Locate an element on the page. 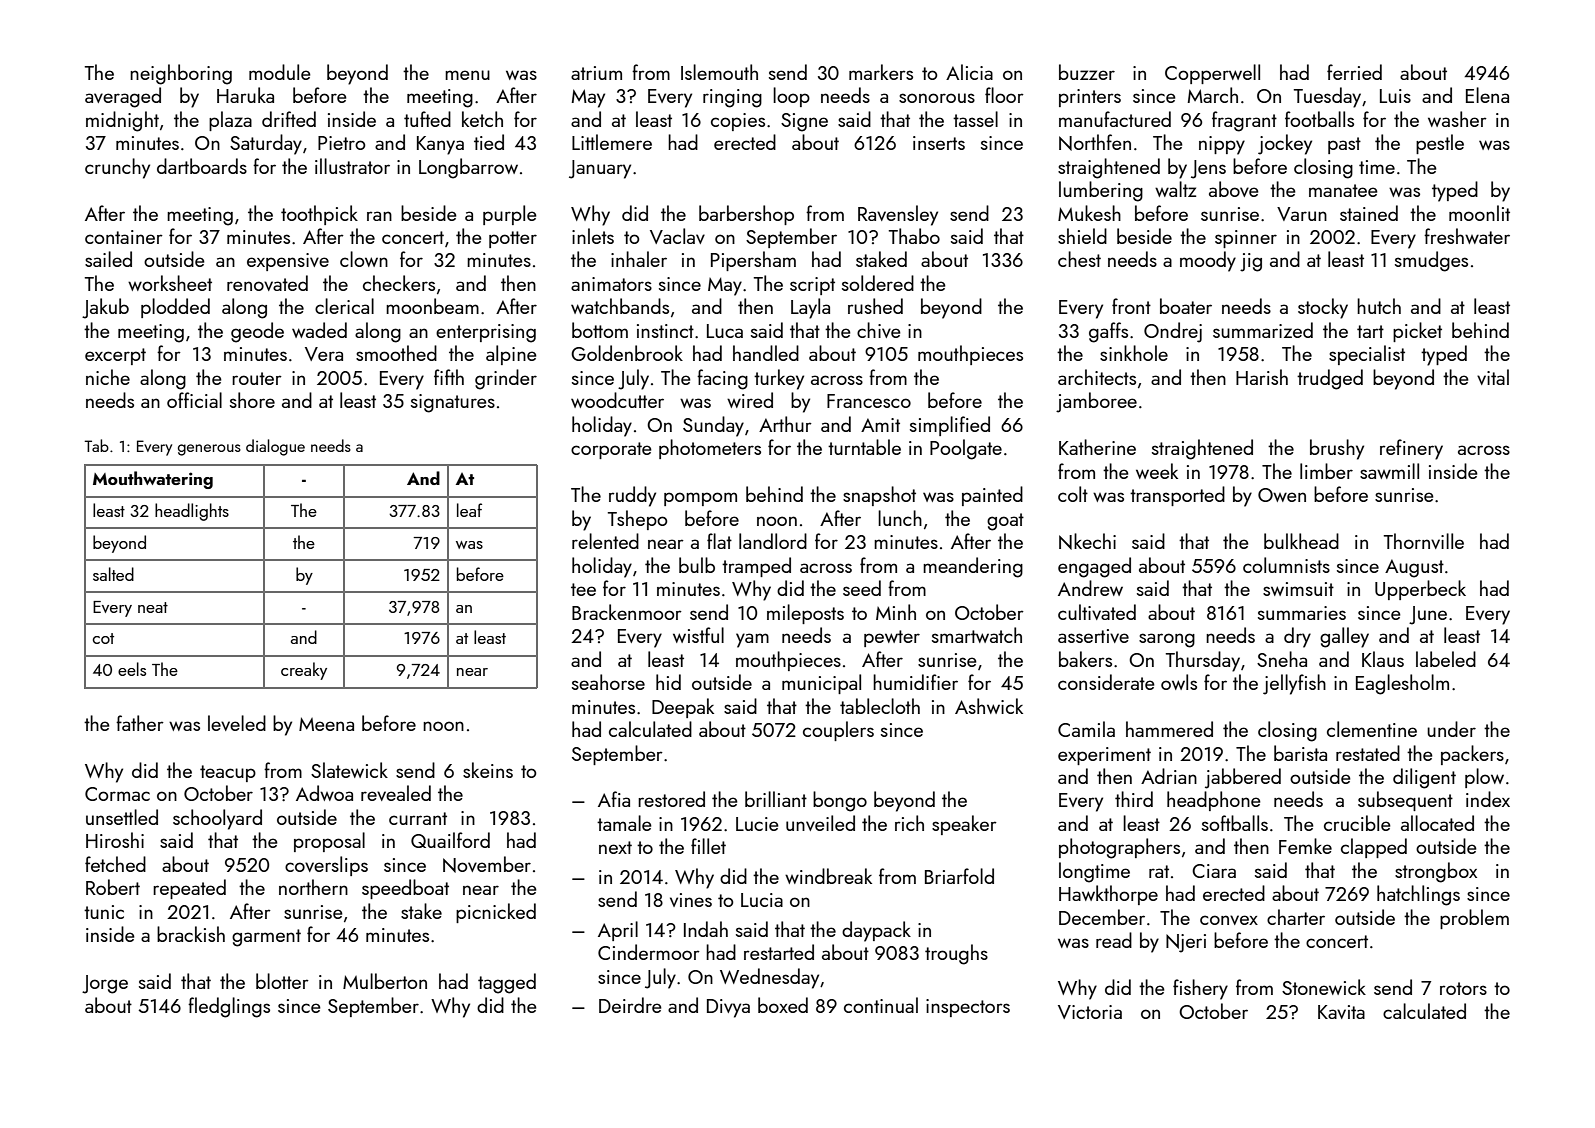 Image resolution: width=1595 pixels, height=1128 pixels. neighboring is located at coordinates (181, 74).
